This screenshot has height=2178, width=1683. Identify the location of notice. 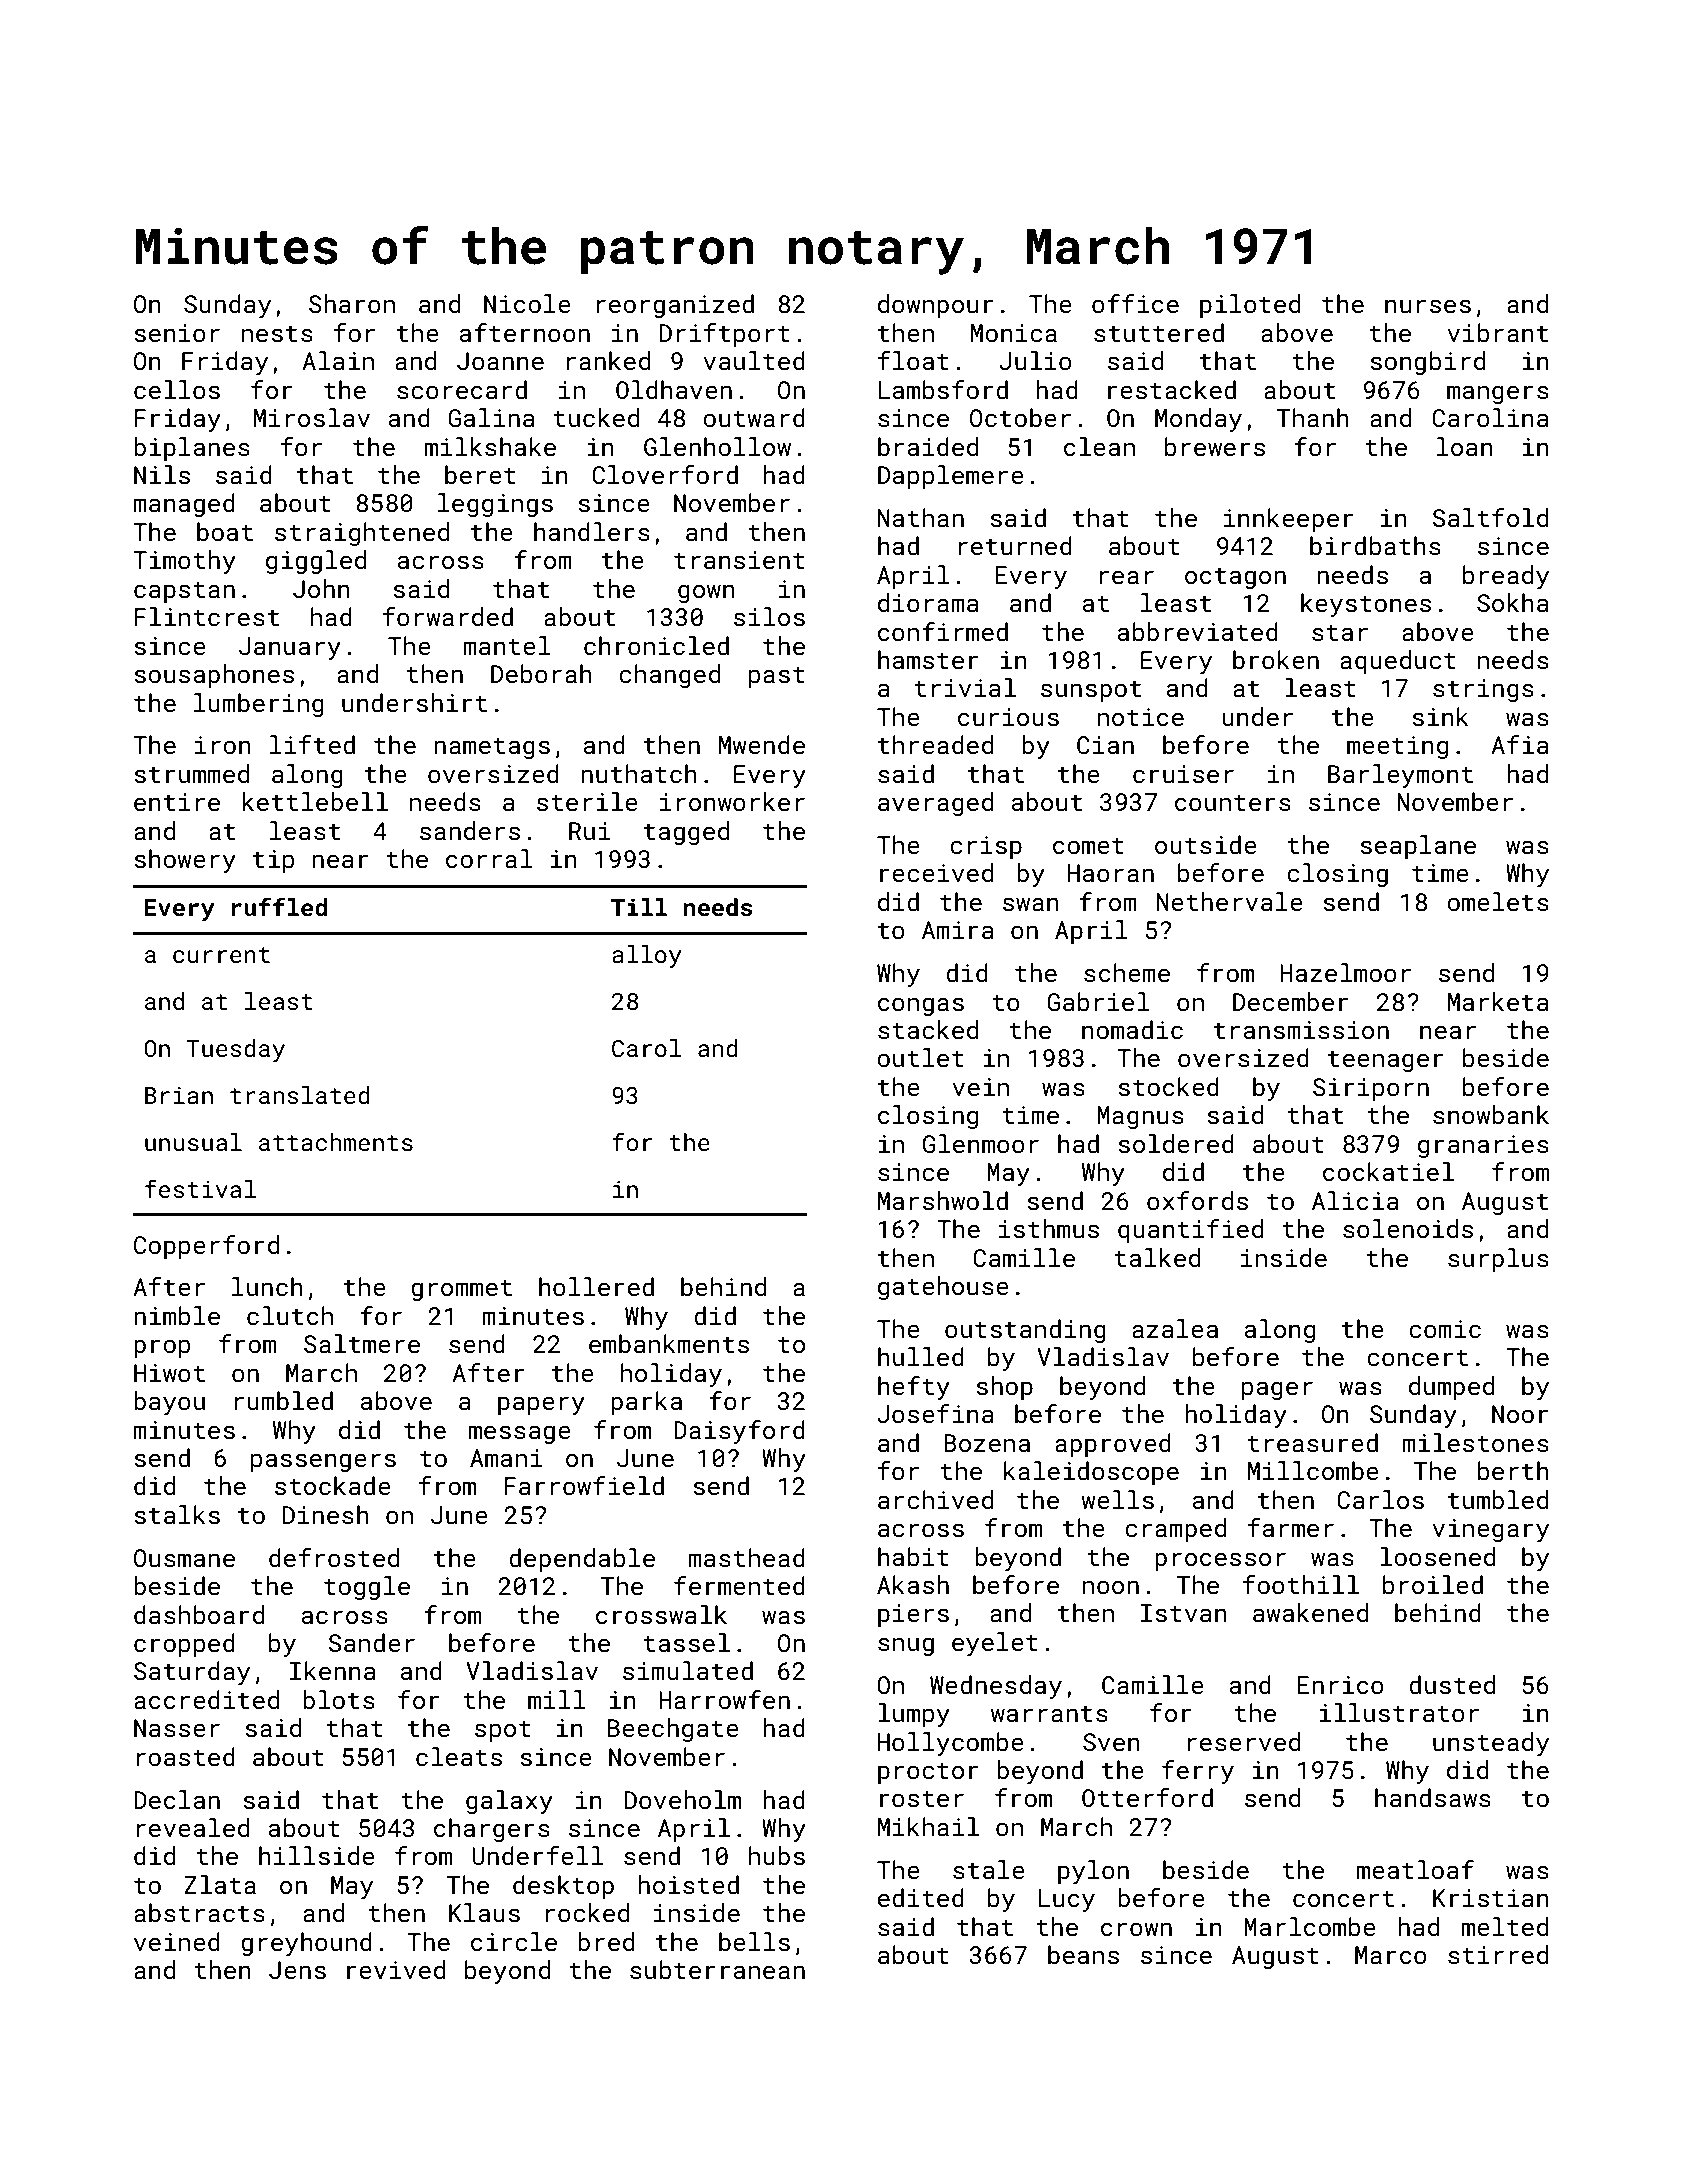
(1141, 717).
